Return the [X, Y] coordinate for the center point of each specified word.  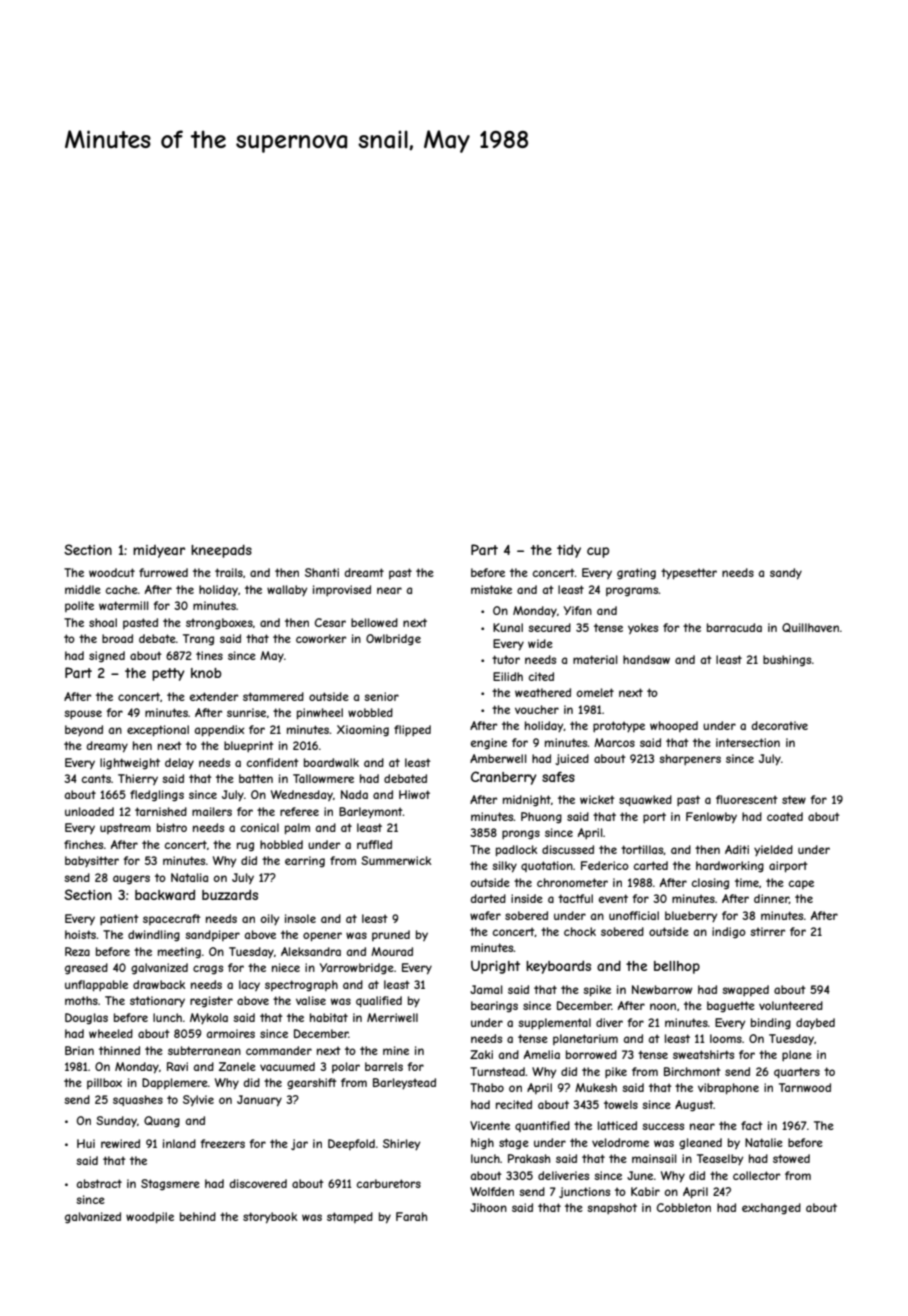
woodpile [150, 1217]
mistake [491, 589]
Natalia [189, 877]
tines [209, 655]
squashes [138, 1100]
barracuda [734, 627]
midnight [527, 801]
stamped [350, 1217]
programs [632, 591]
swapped [745, 990]
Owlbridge [393, 640]
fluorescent [747, 799]
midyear [159, 551]
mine [396, 1050]
